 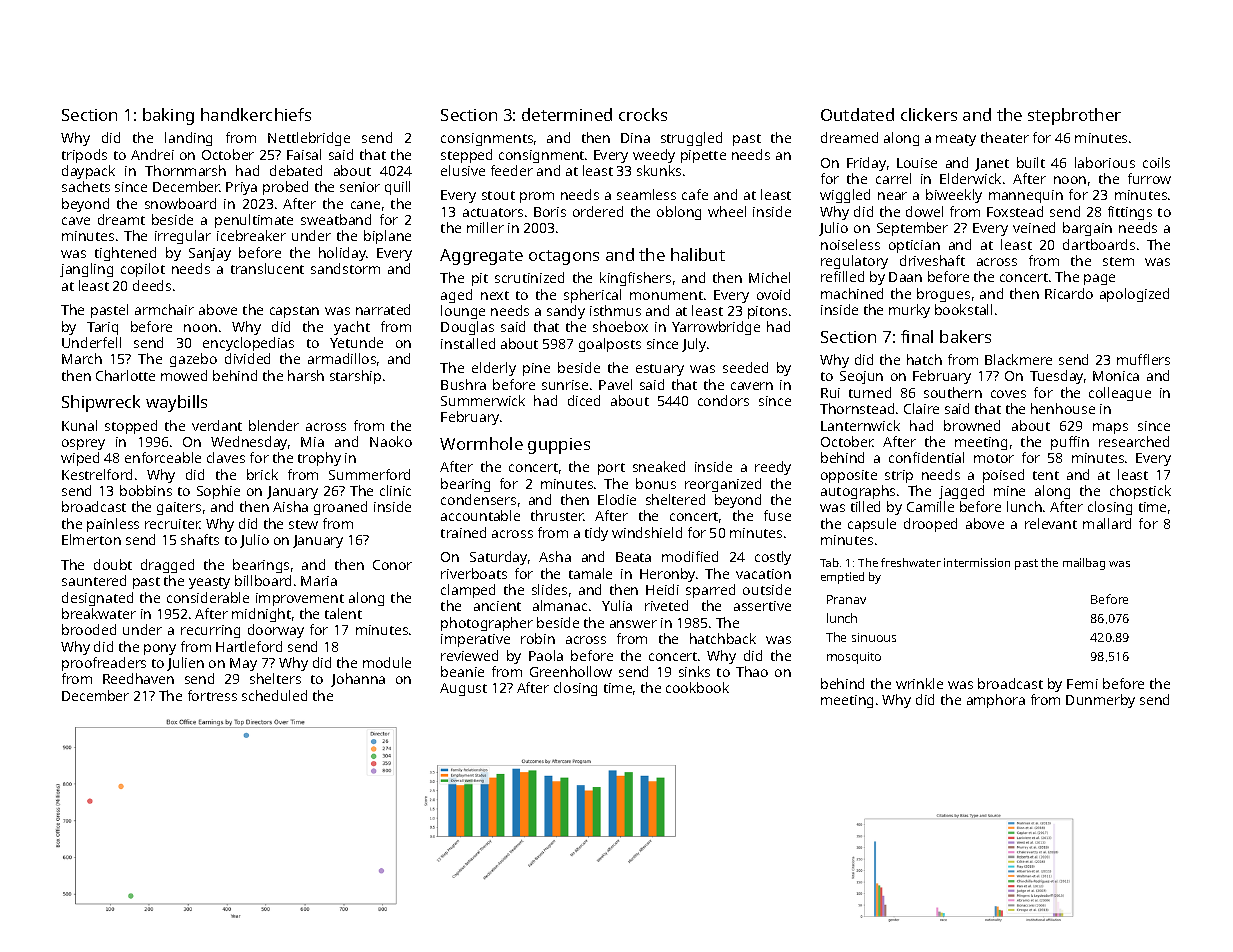 I want to click on sachets, so click(x=86, y=186).
